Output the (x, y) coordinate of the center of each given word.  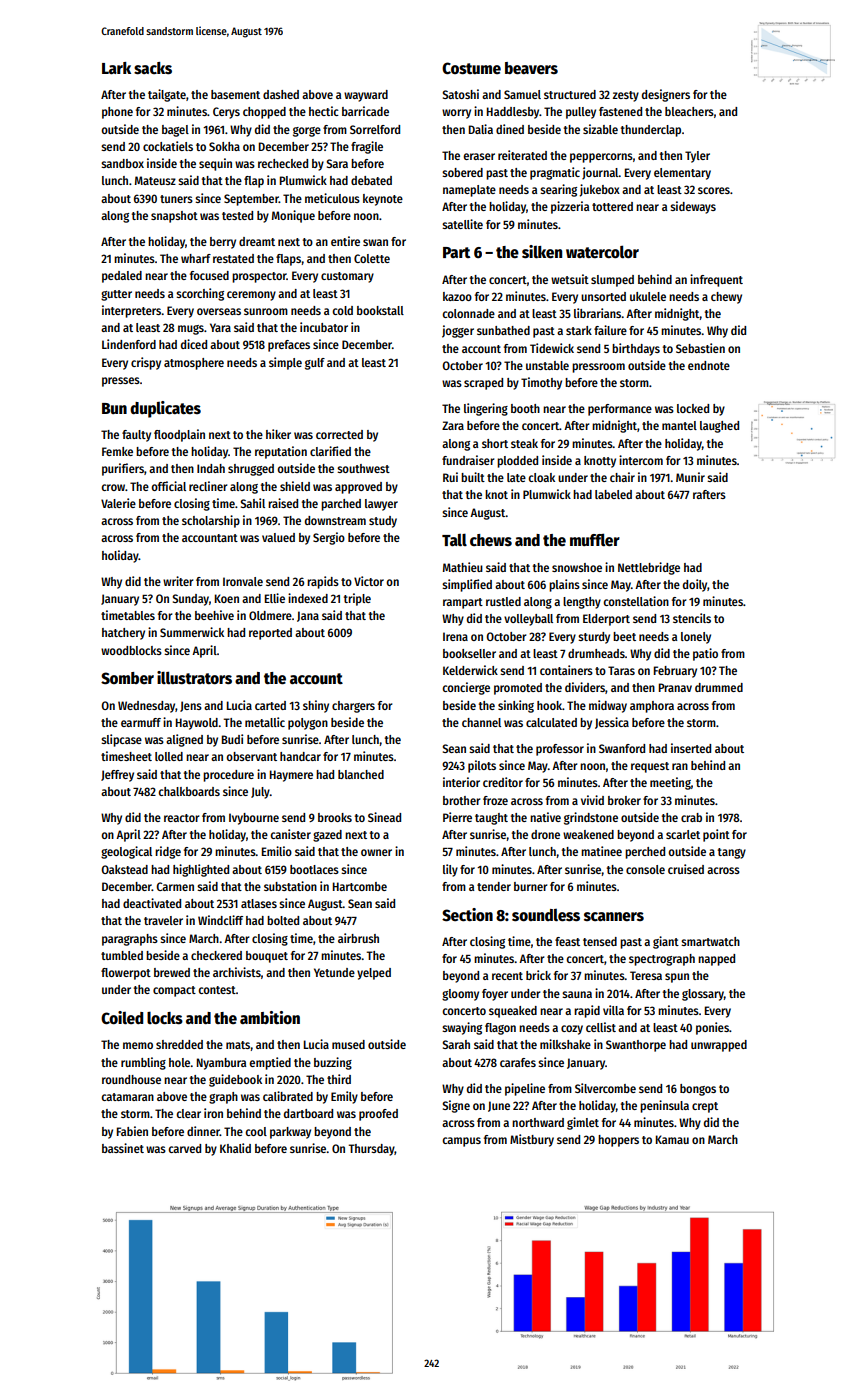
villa (613, 1010)
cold (342, 310)
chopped (264, 113)
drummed (719, 687)
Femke (117, 451)
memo (138, 1045)
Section (467, 915)
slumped (612, 281)
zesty (626, 96)
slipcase (121, 740)
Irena (455, 636)
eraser (479, 156)
